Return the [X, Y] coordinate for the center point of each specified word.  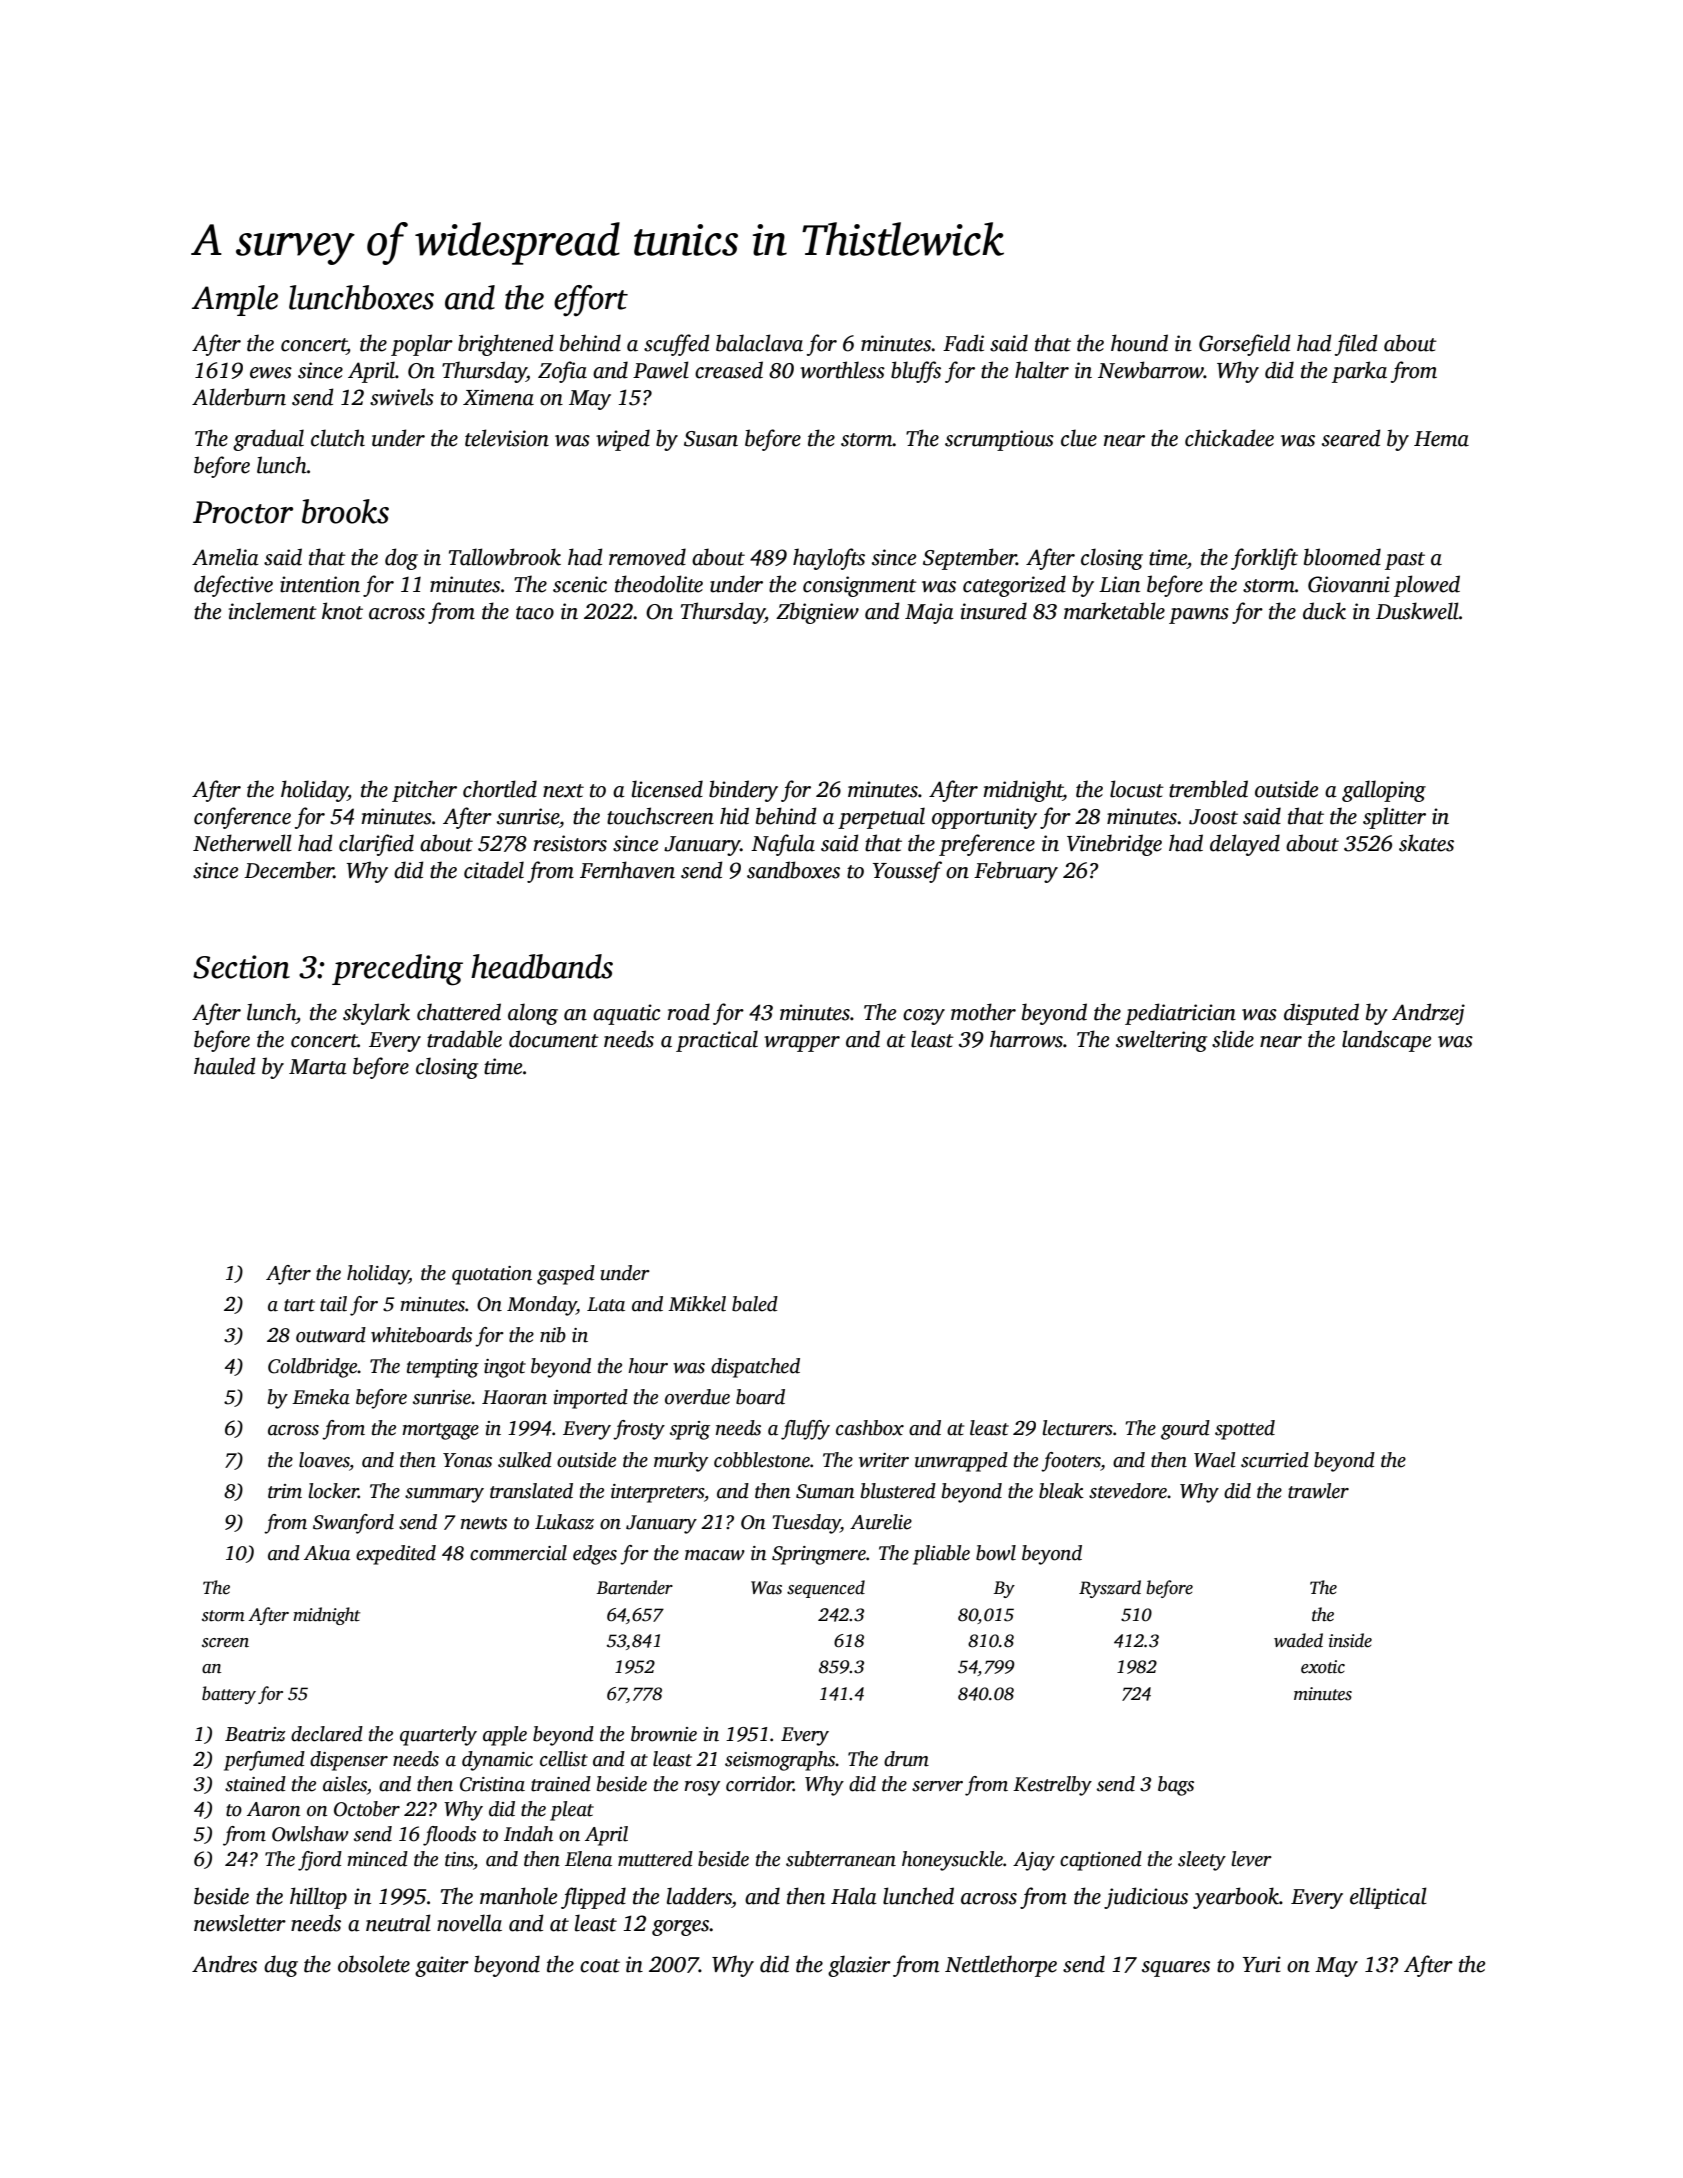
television [507, 438]
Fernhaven [627, 870]
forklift [1264, 559]
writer [884, 1460]
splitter [1394, 818]
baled [755, 1304]
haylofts [829, 559]
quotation [492, 1275]
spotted [1245, 1430]
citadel [494, 870]
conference [242, 818]
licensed [667, 789]
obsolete [374, 1964]
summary [444, 1495]
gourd [1185, 1430]
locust [1137, 789]
